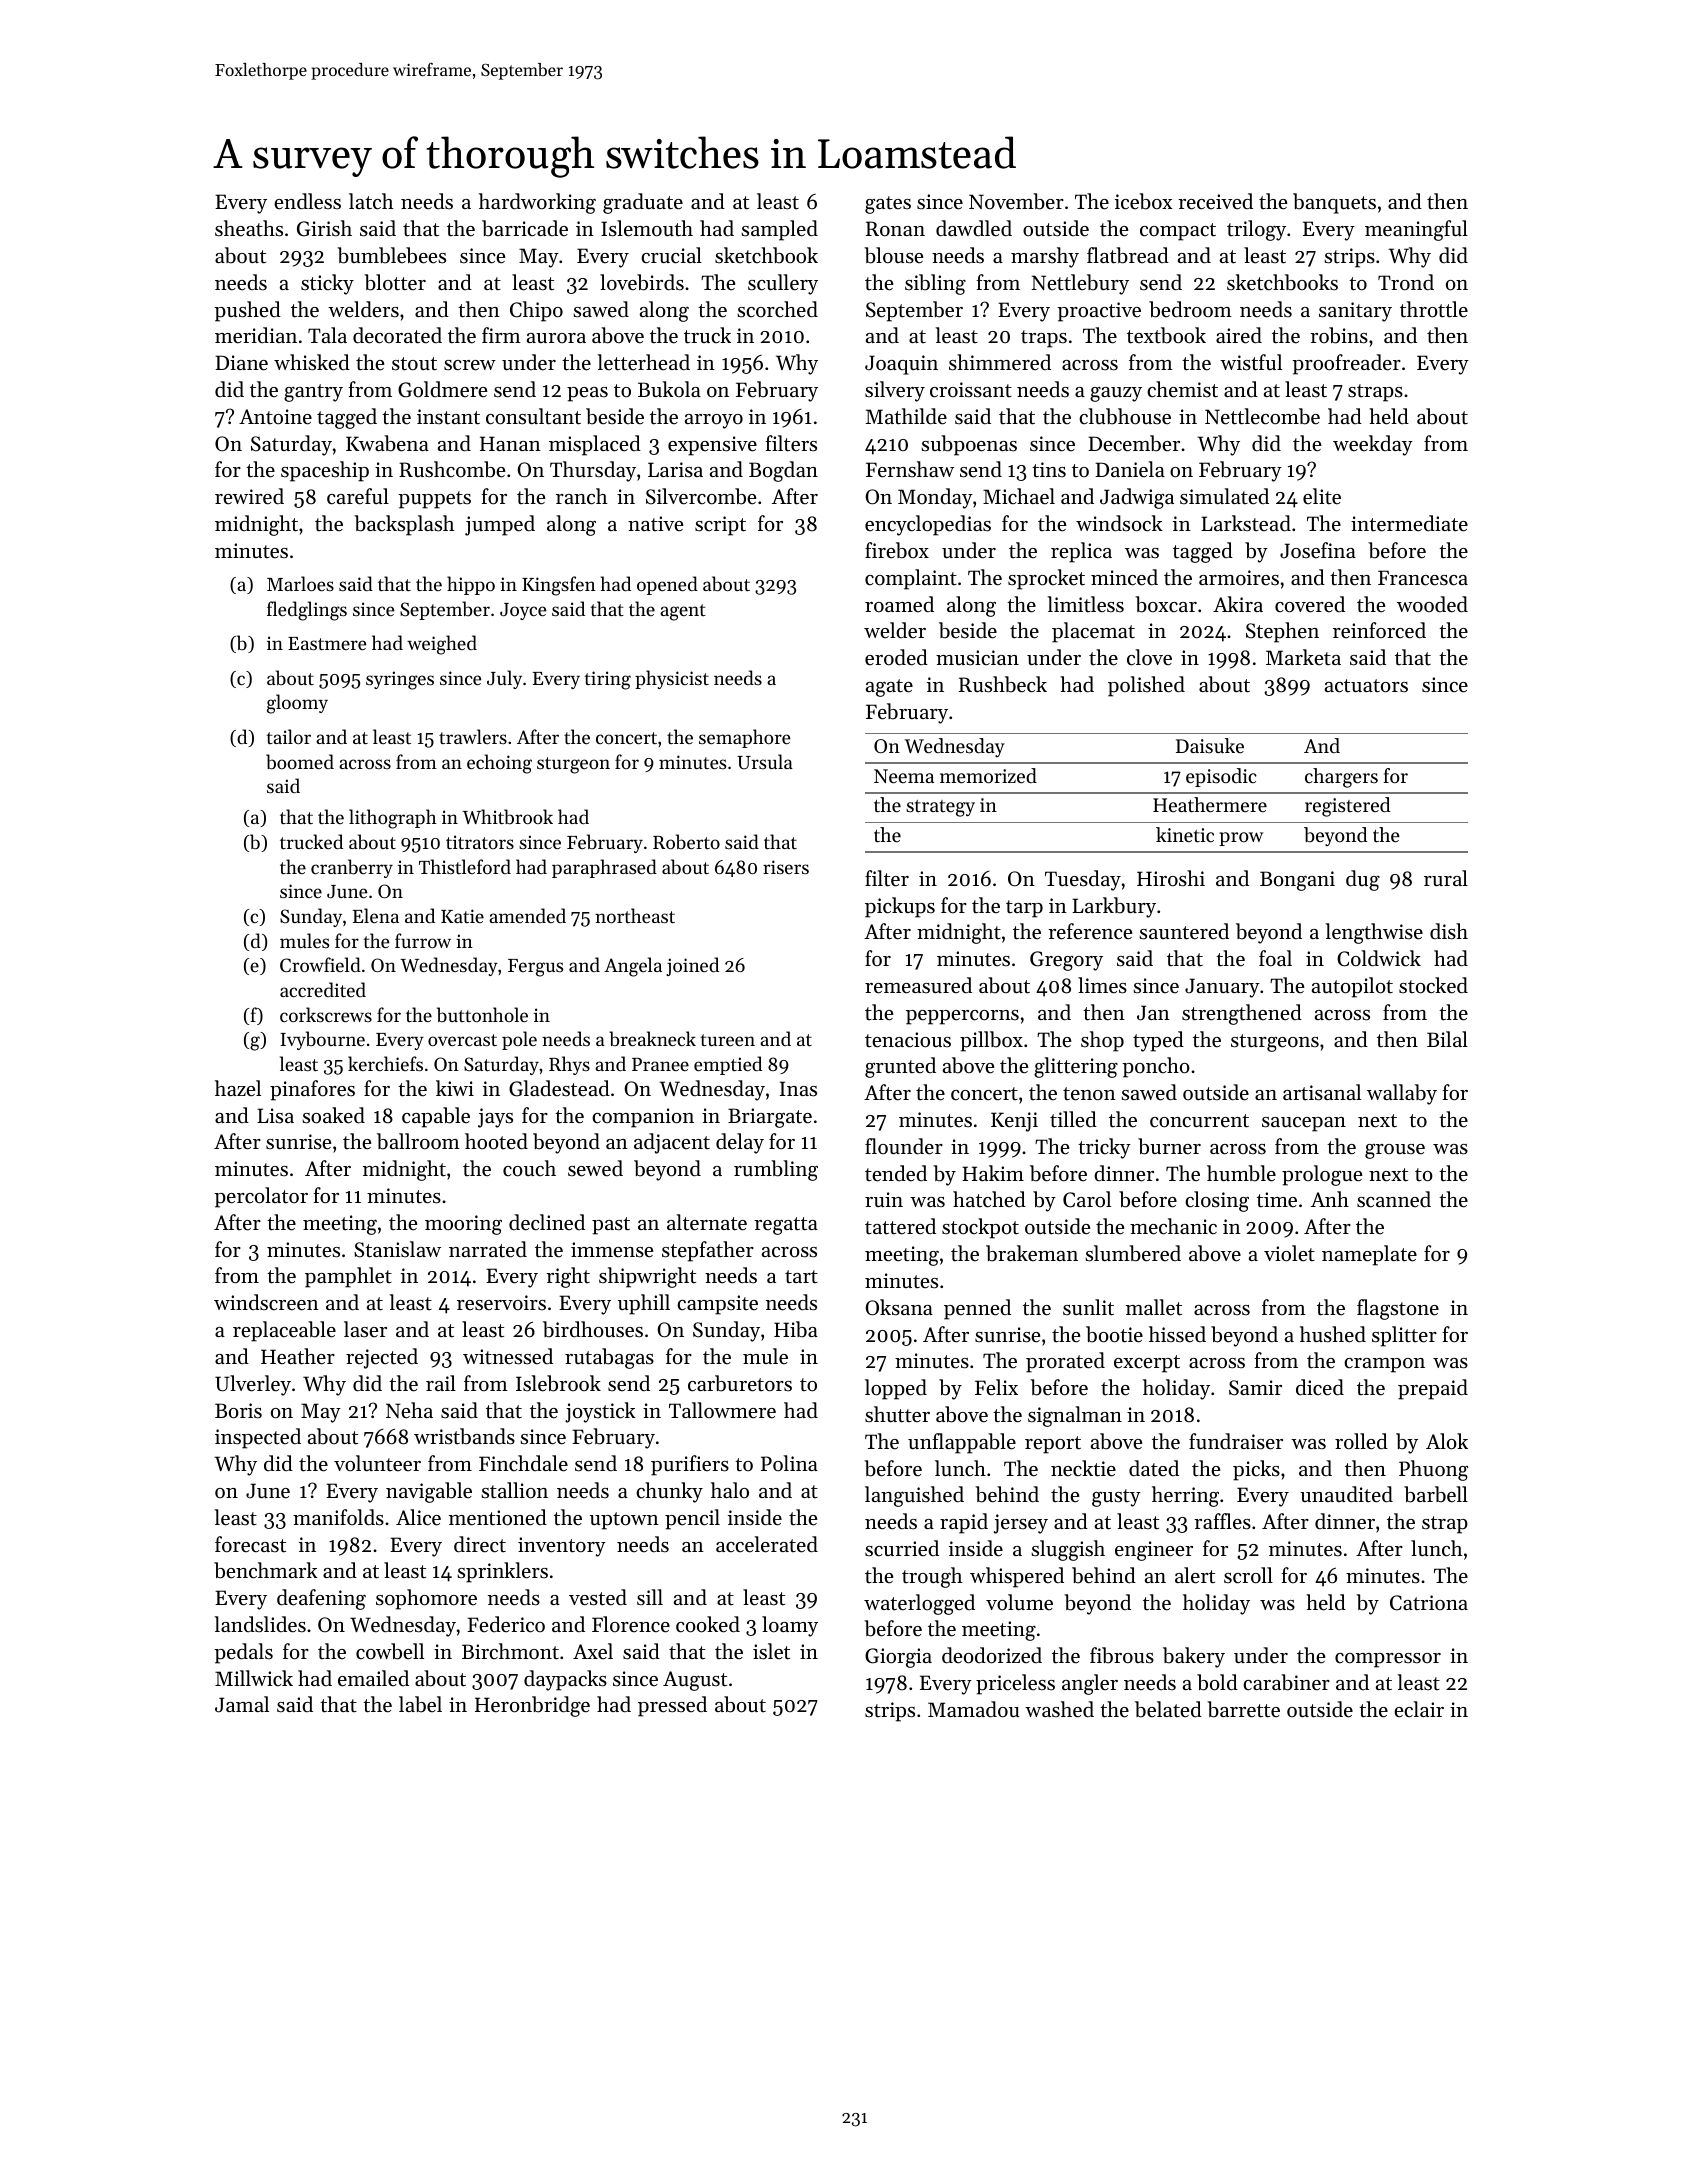 This screenshot has width=1683, height=2178. I want to click on Inas, so click(798, 1089).
